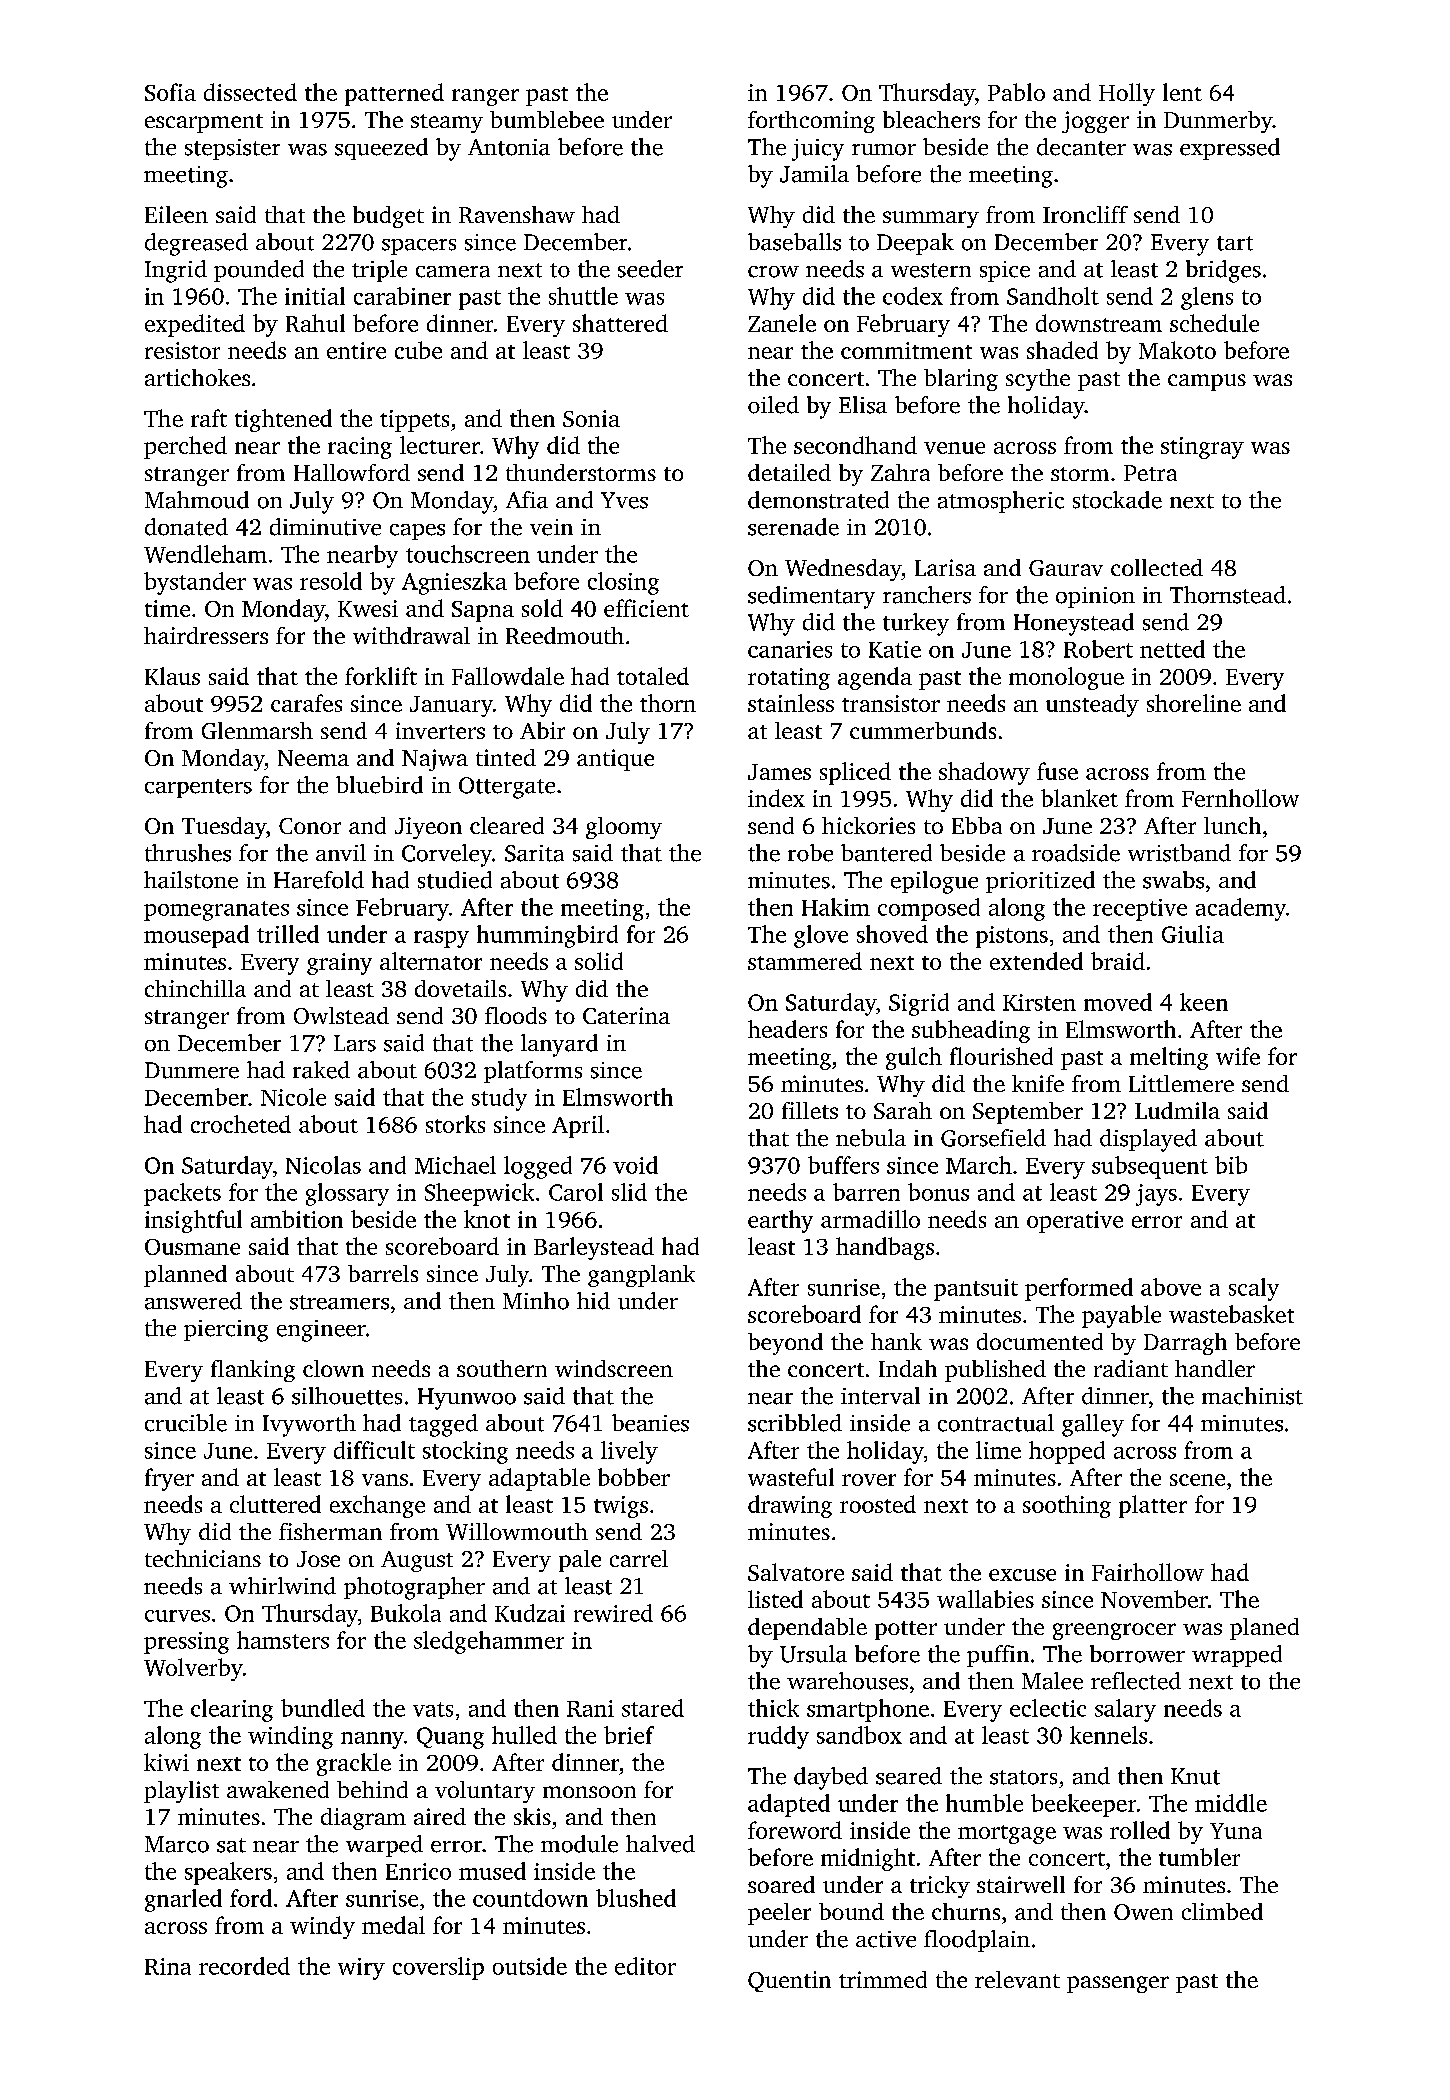  What do you see at coordinates (599, 961) in the screenshot?
I see `solid` at bounding box center [599, 961].
